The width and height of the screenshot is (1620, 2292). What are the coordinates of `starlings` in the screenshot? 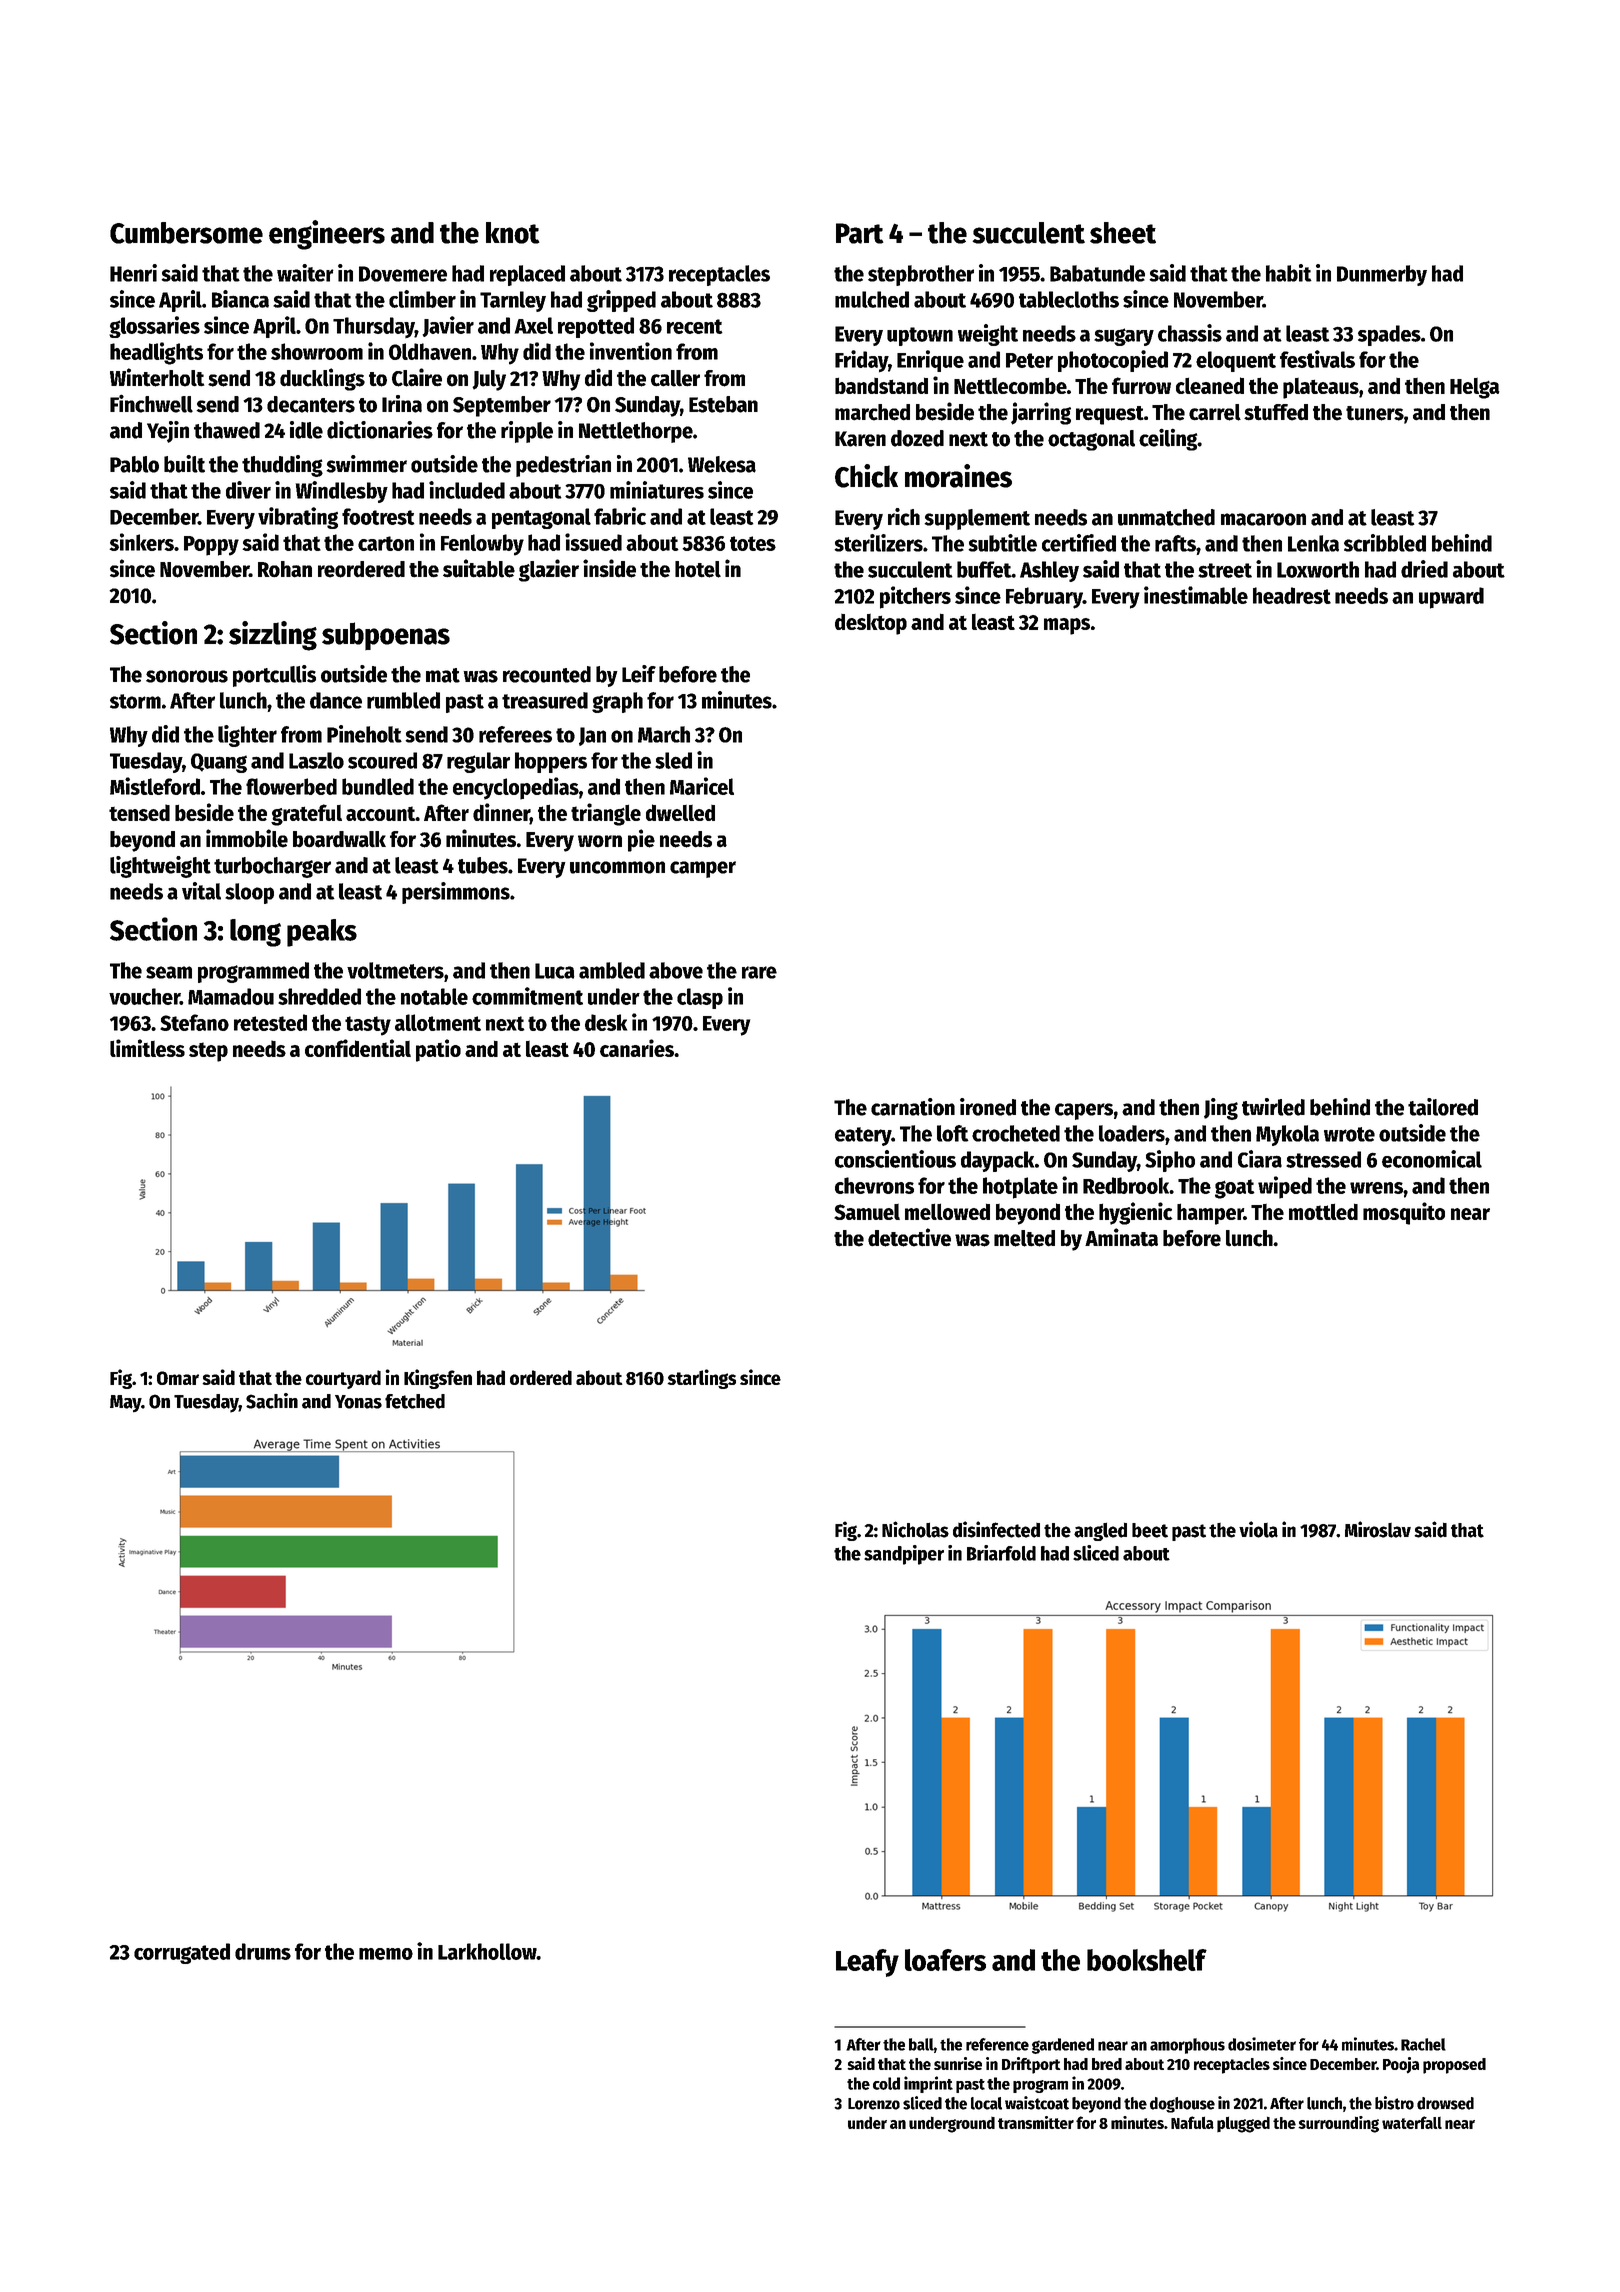 It's located at (702, 1379).
